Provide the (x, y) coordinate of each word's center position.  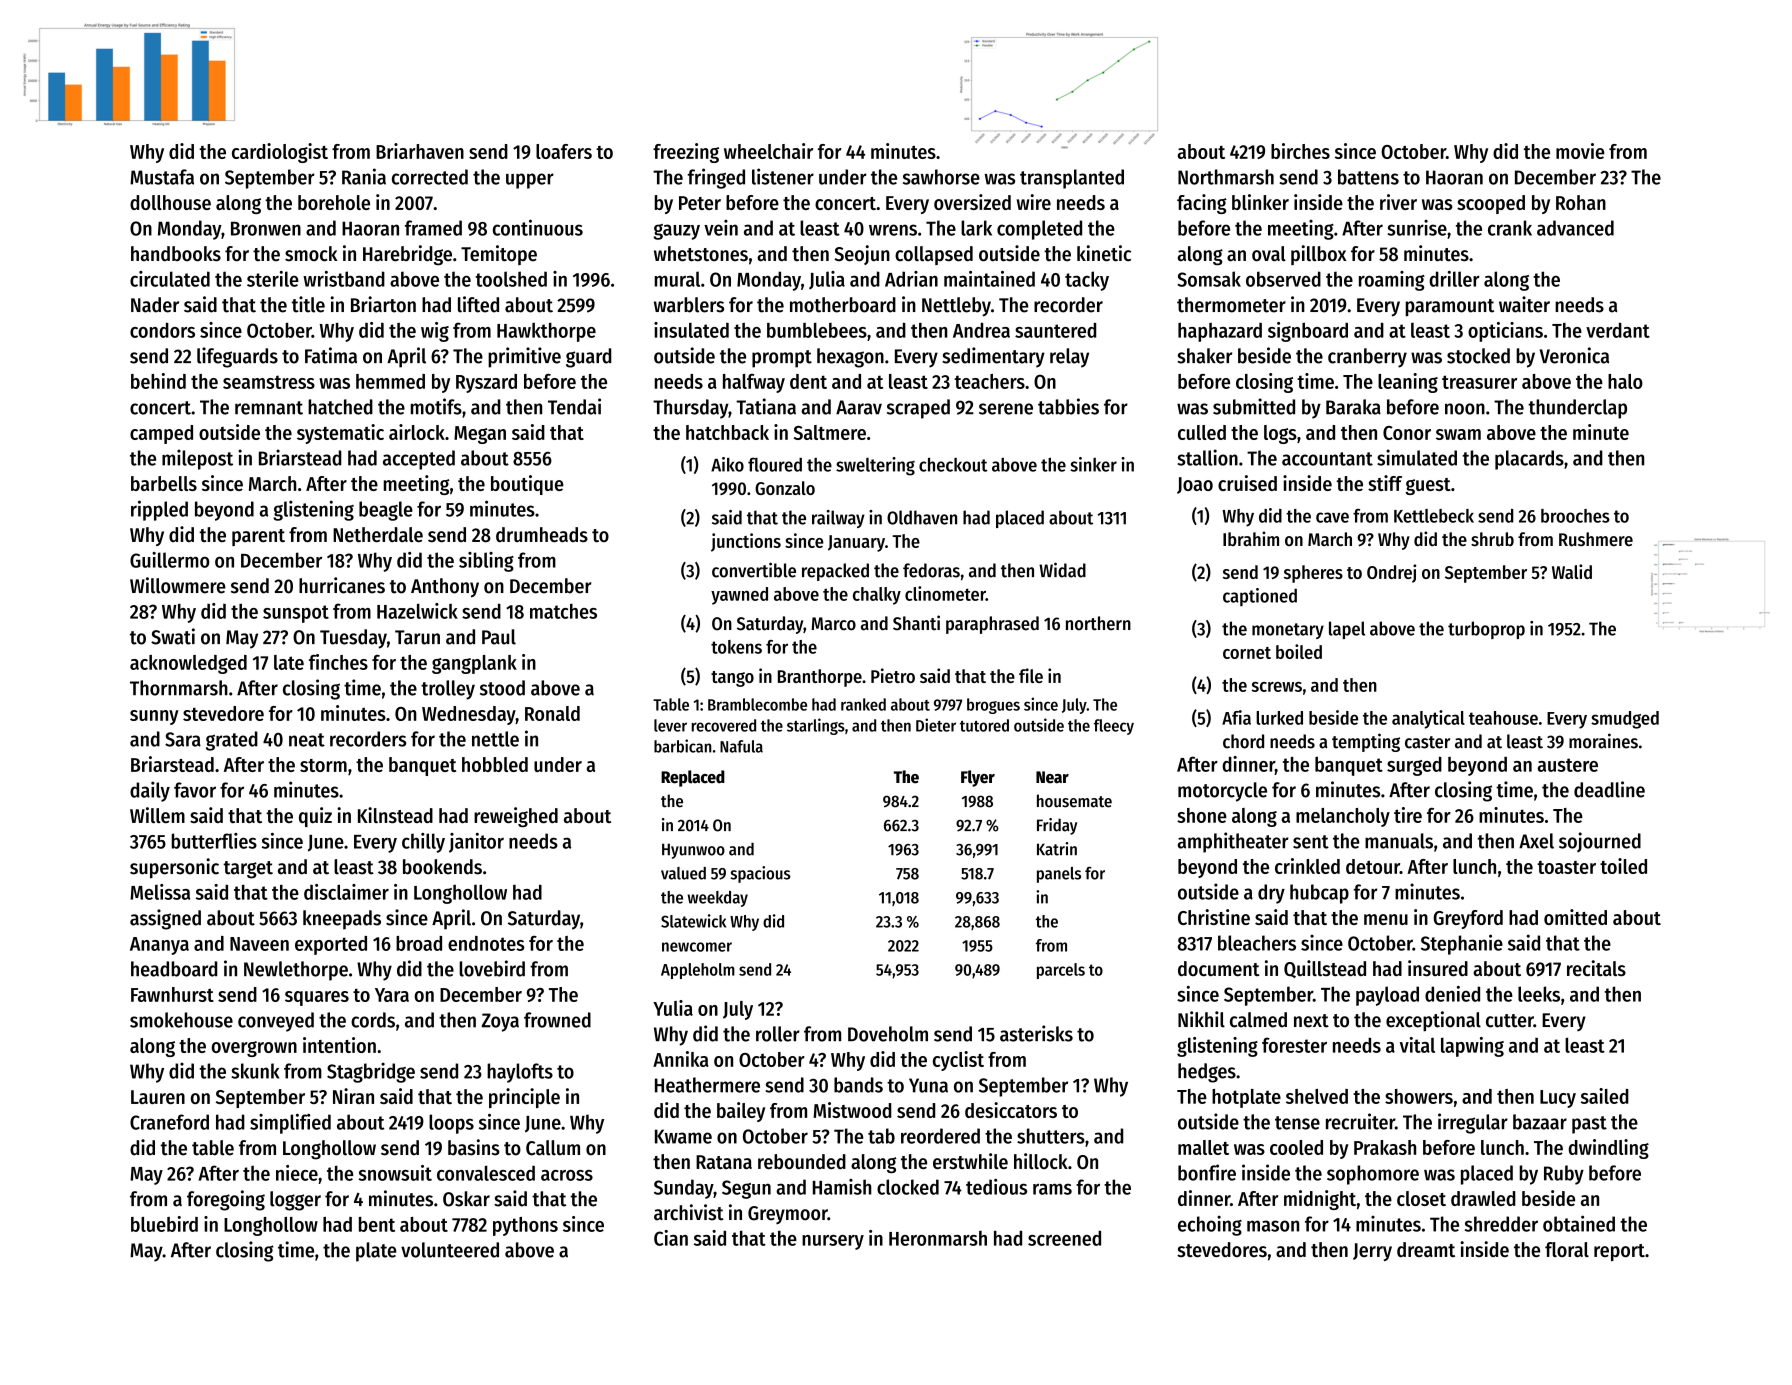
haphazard (1220, 332)
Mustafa (162, 177)
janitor (476, 843)
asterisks (1036, 1033)
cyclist (958, 1061)
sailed (1605, 1096)
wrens (893, 230)
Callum (553, 1148)
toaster (1566, 867)
